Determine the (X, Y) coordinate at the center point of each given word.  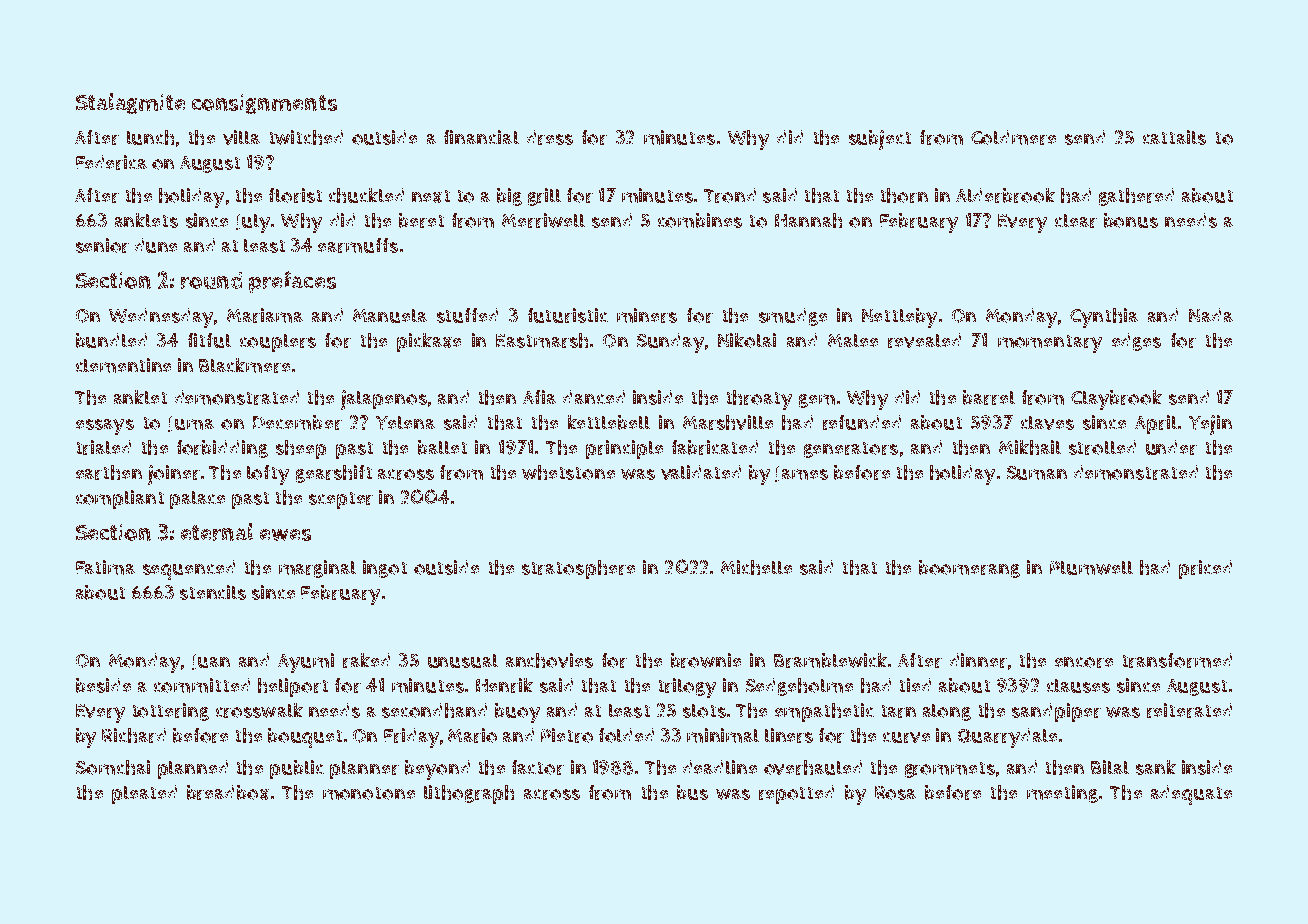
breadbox (228, 792)
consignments (264, 104)
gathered (1136, 197)
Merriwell (543, 220)
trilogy (687, 688)
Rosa (895, 793)
